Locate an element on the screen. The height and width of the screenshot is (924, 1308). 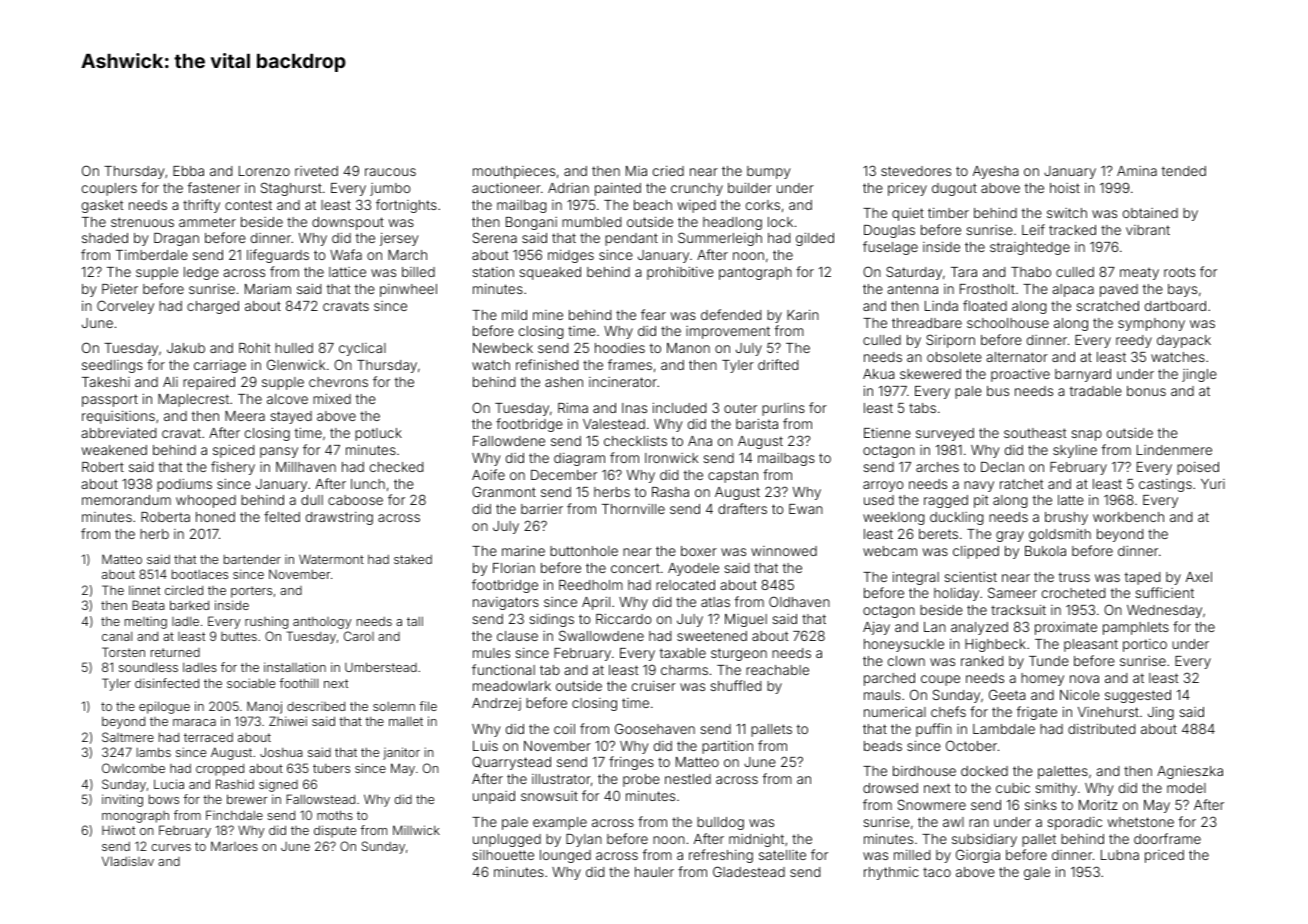
pantograph is located at coordinates (755, 273).
